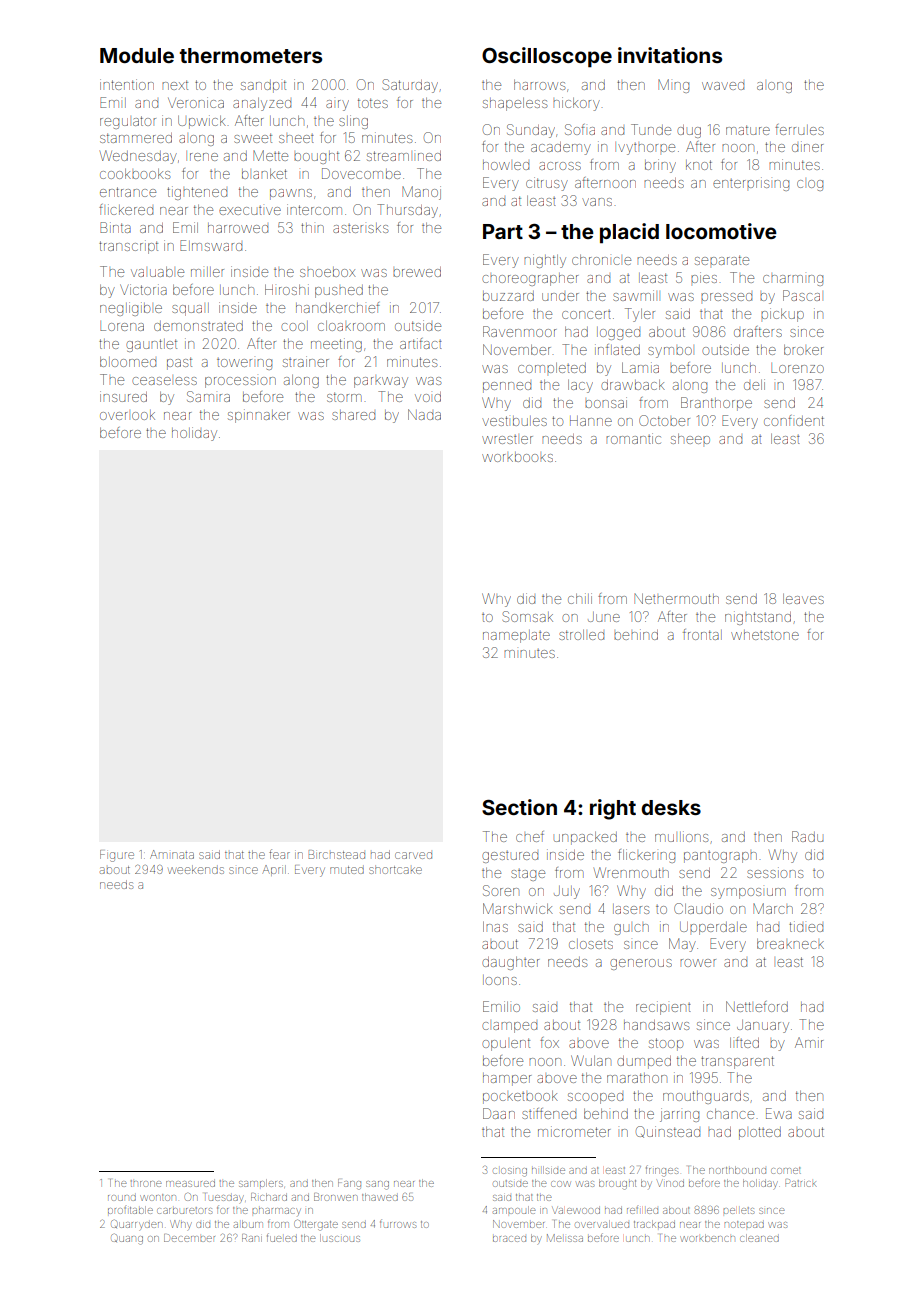 This document has width=924, height=1308. I want to click on closets, so click(591, 944).
